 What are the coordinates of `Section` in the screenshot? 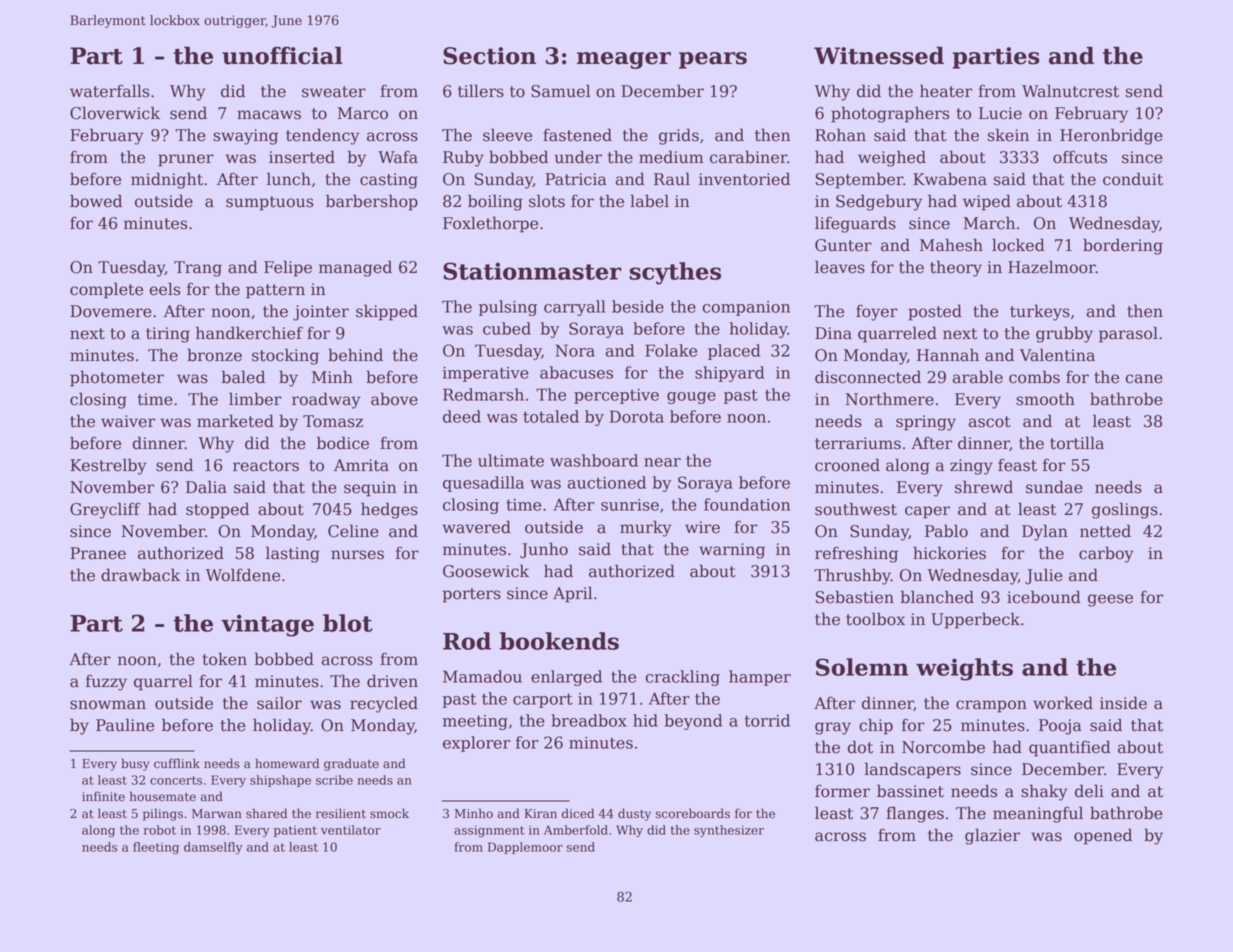 It's located at (489, 56).
